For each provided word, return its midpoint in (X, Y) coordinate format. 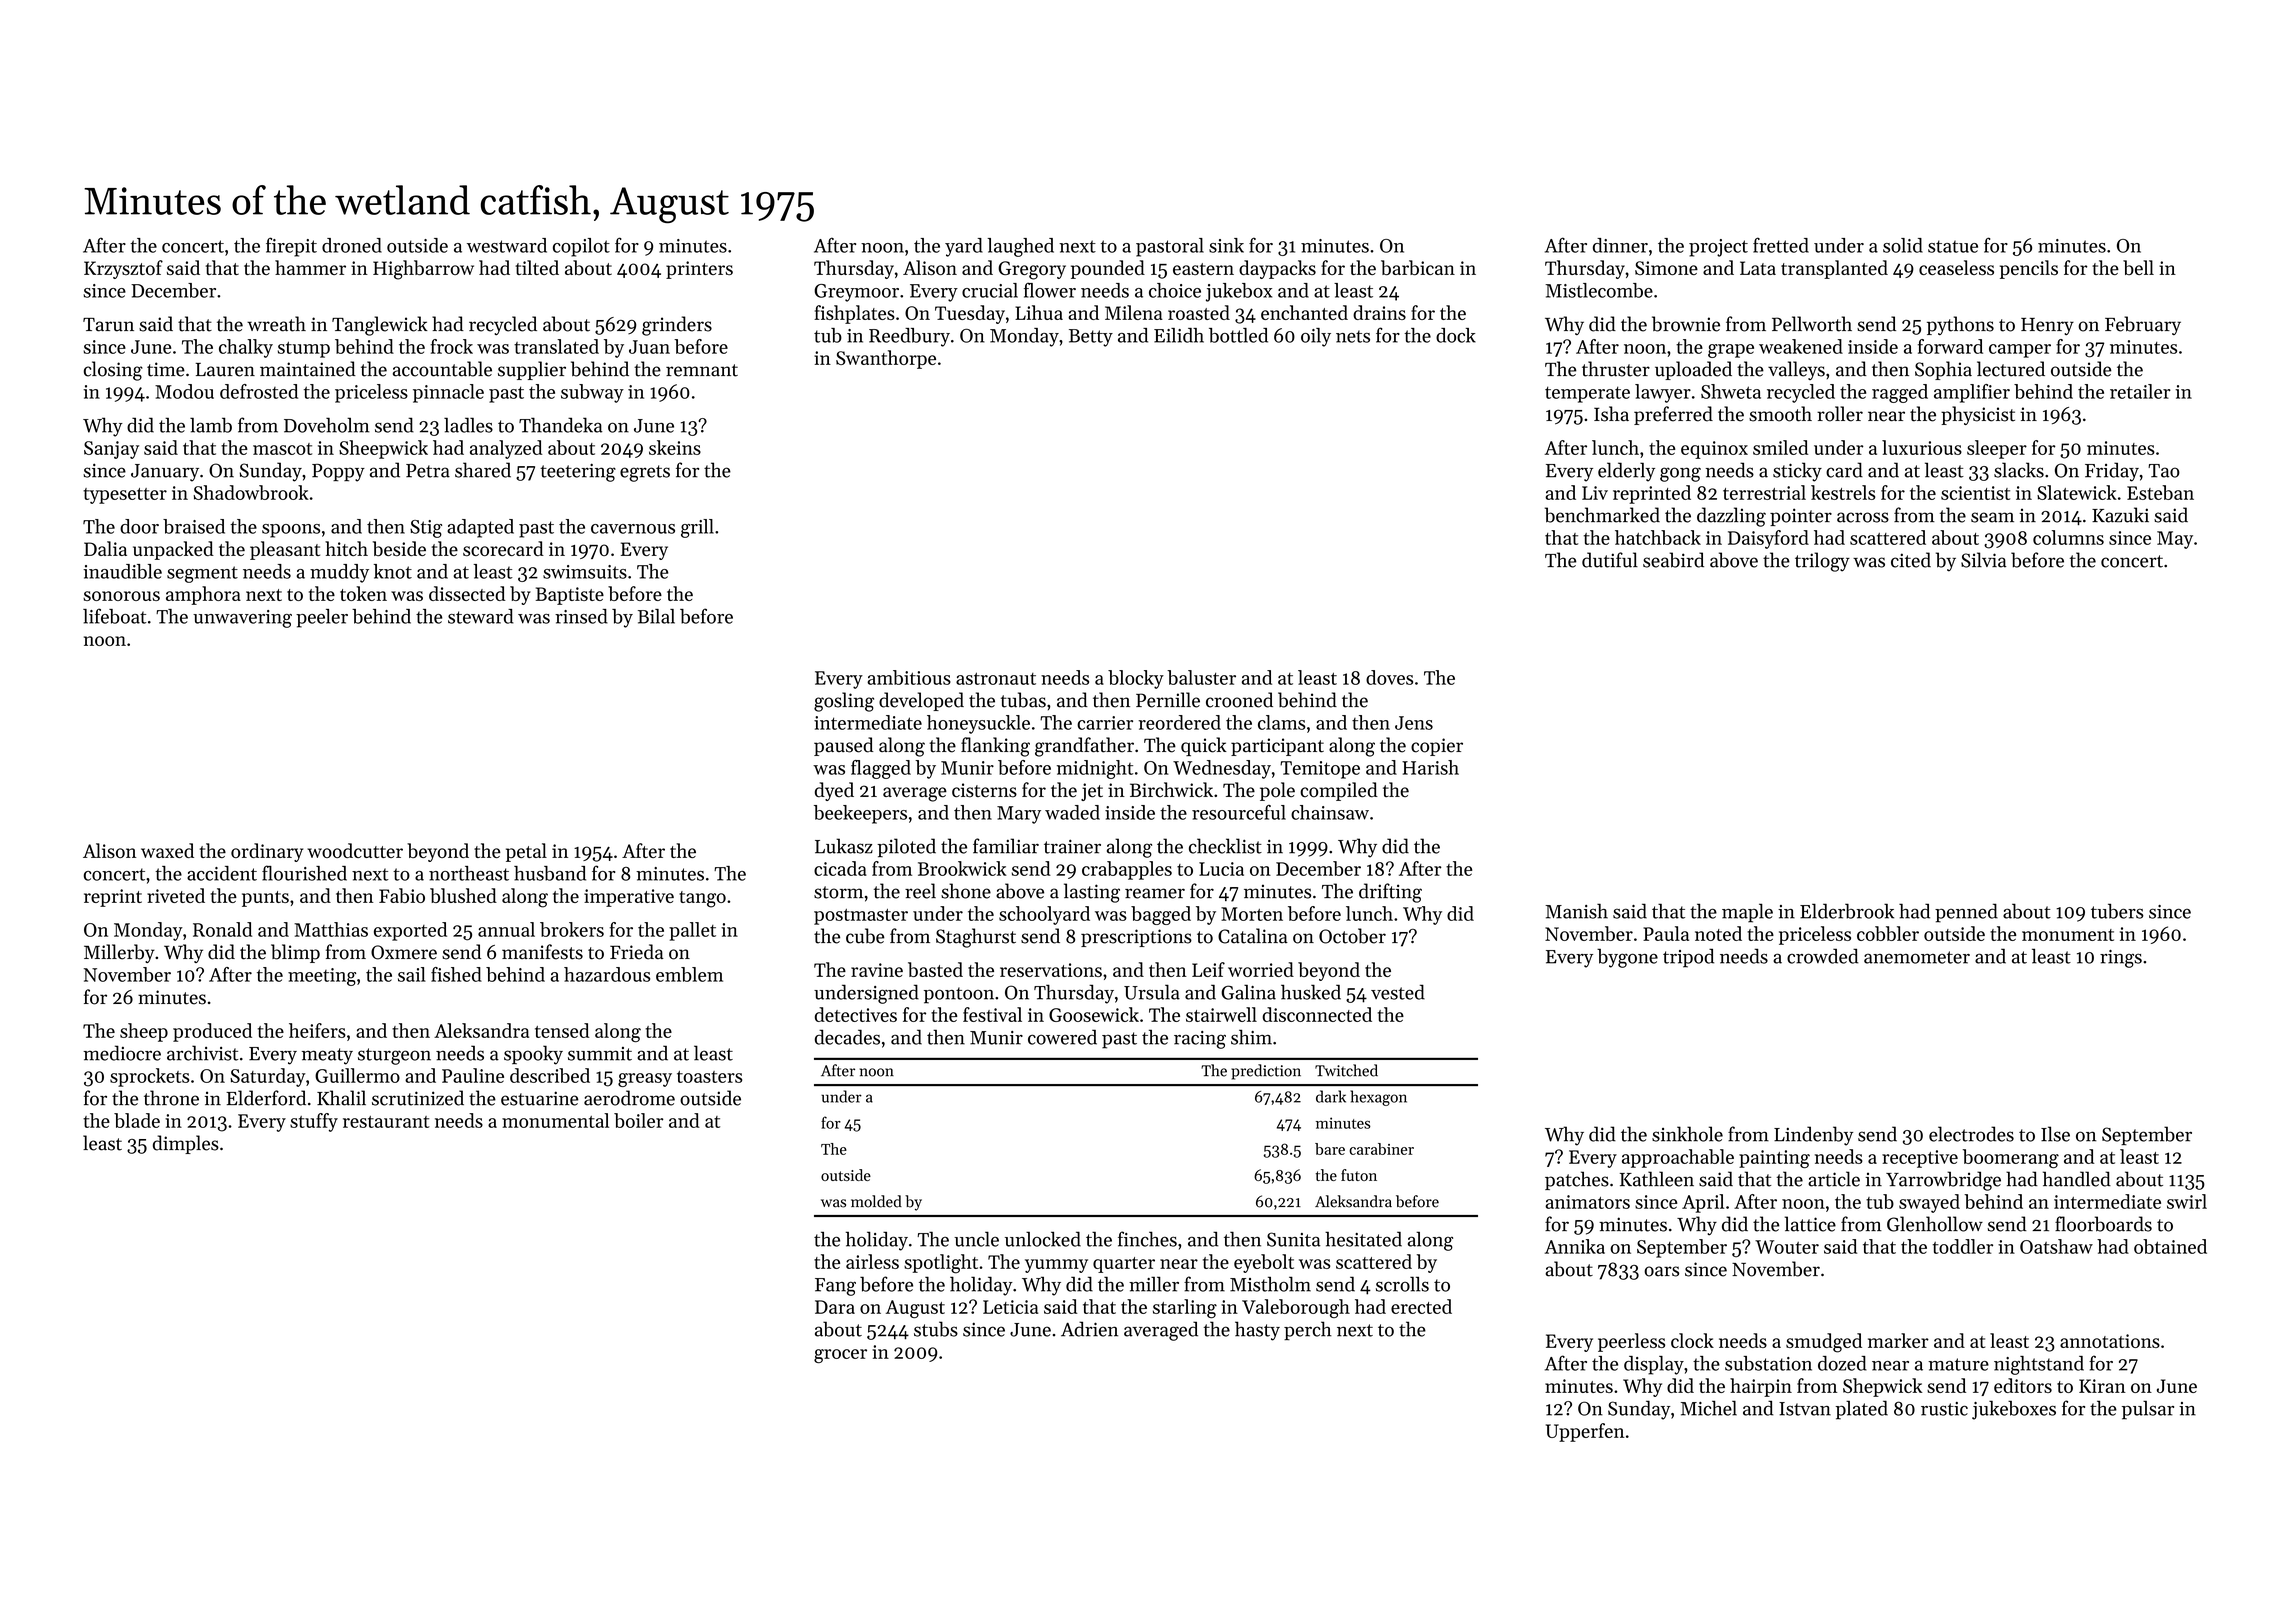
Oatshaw (2056, 1246)
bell (2138, 267)
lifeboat (114, 616)
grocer (840, 1356)
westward (507, 245)
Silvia (1984, 560)
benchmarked (1602, 515)
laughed (1020, 247)
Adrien (1089, 1329)
